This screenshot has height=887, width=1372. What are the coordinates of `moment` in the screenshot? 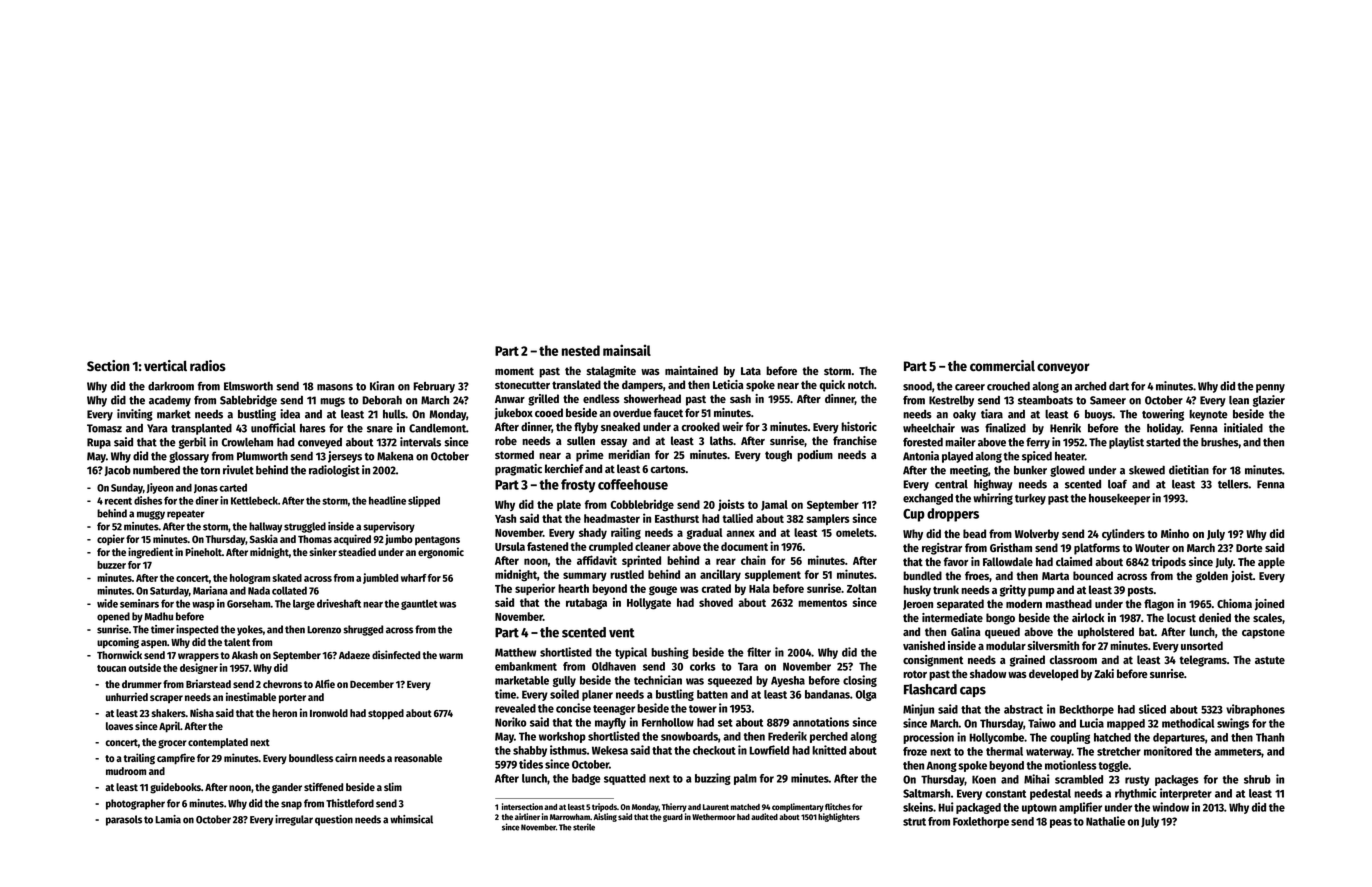 It's located at (514, 371).
